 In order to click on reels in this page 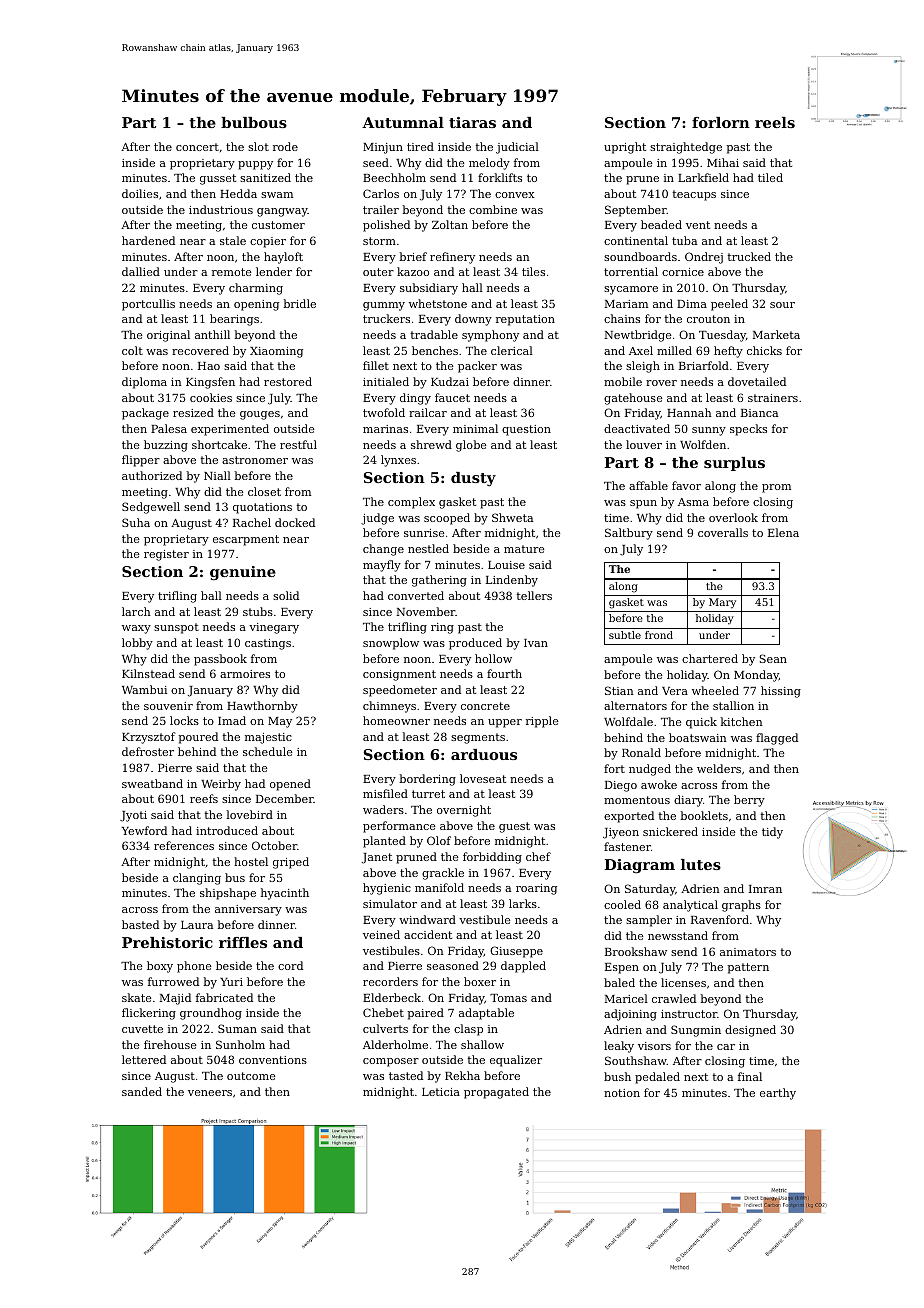, I will do `click(775, 122)`.
